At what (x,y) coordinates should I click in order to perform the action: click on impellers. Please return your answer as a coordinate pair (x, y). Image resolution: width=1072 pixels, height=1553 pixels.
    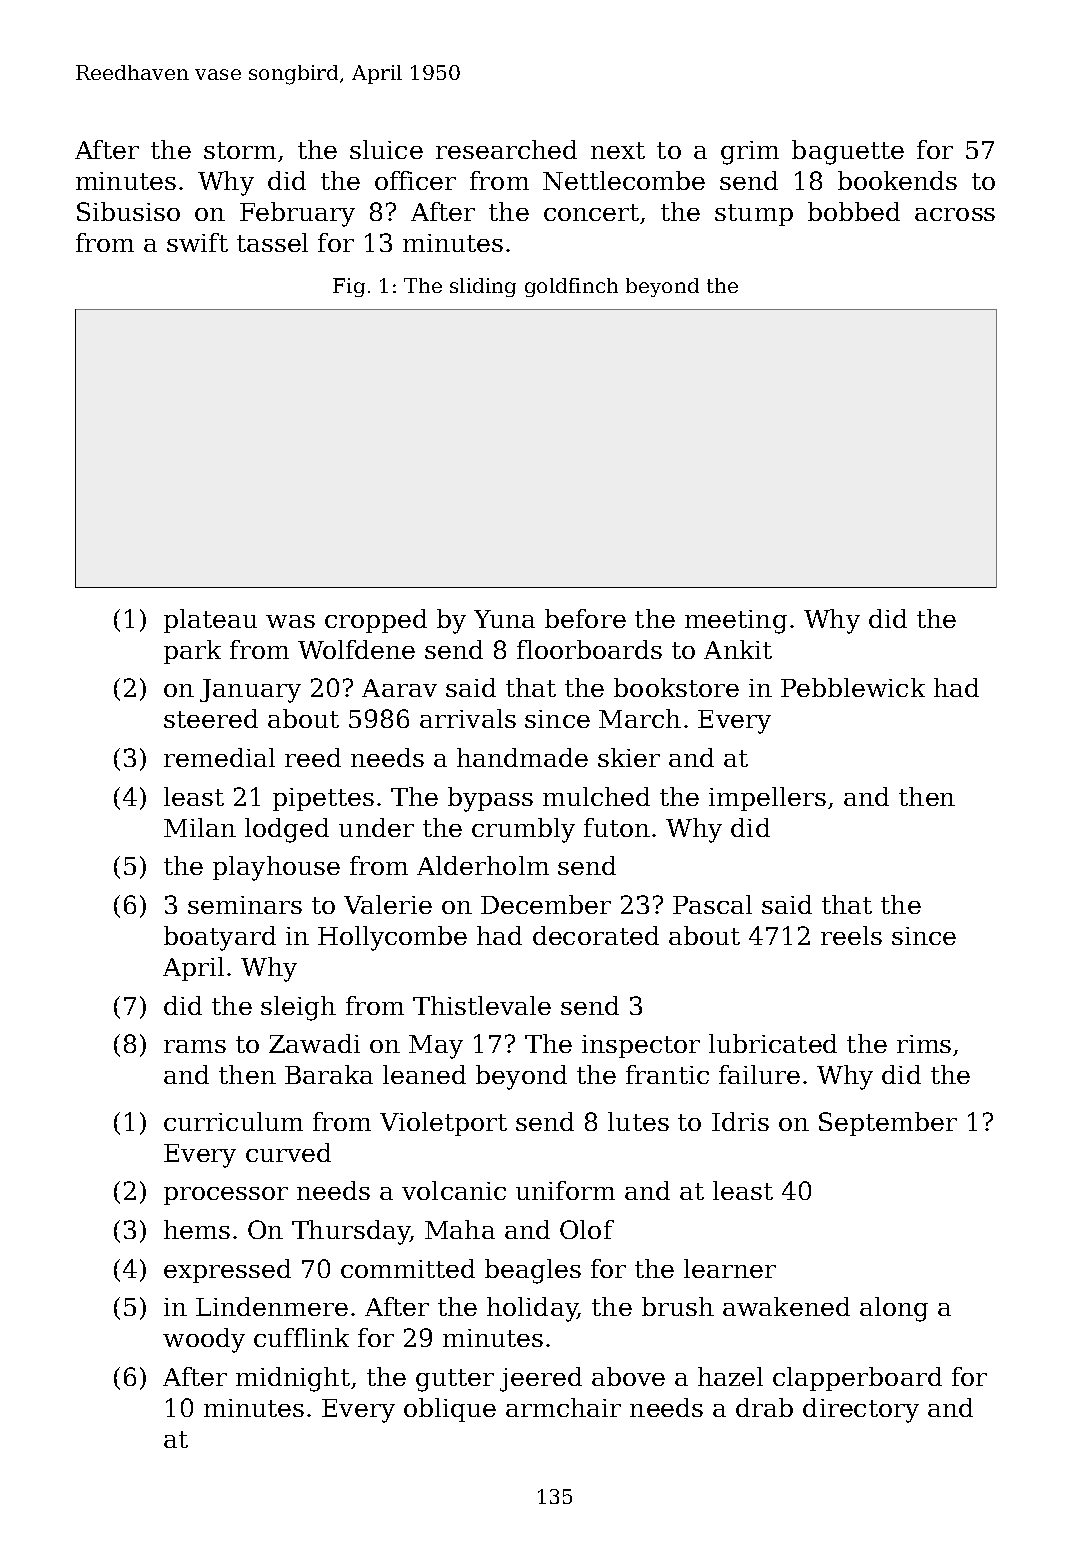
    Looking at the image, I should click on (767, 799).
